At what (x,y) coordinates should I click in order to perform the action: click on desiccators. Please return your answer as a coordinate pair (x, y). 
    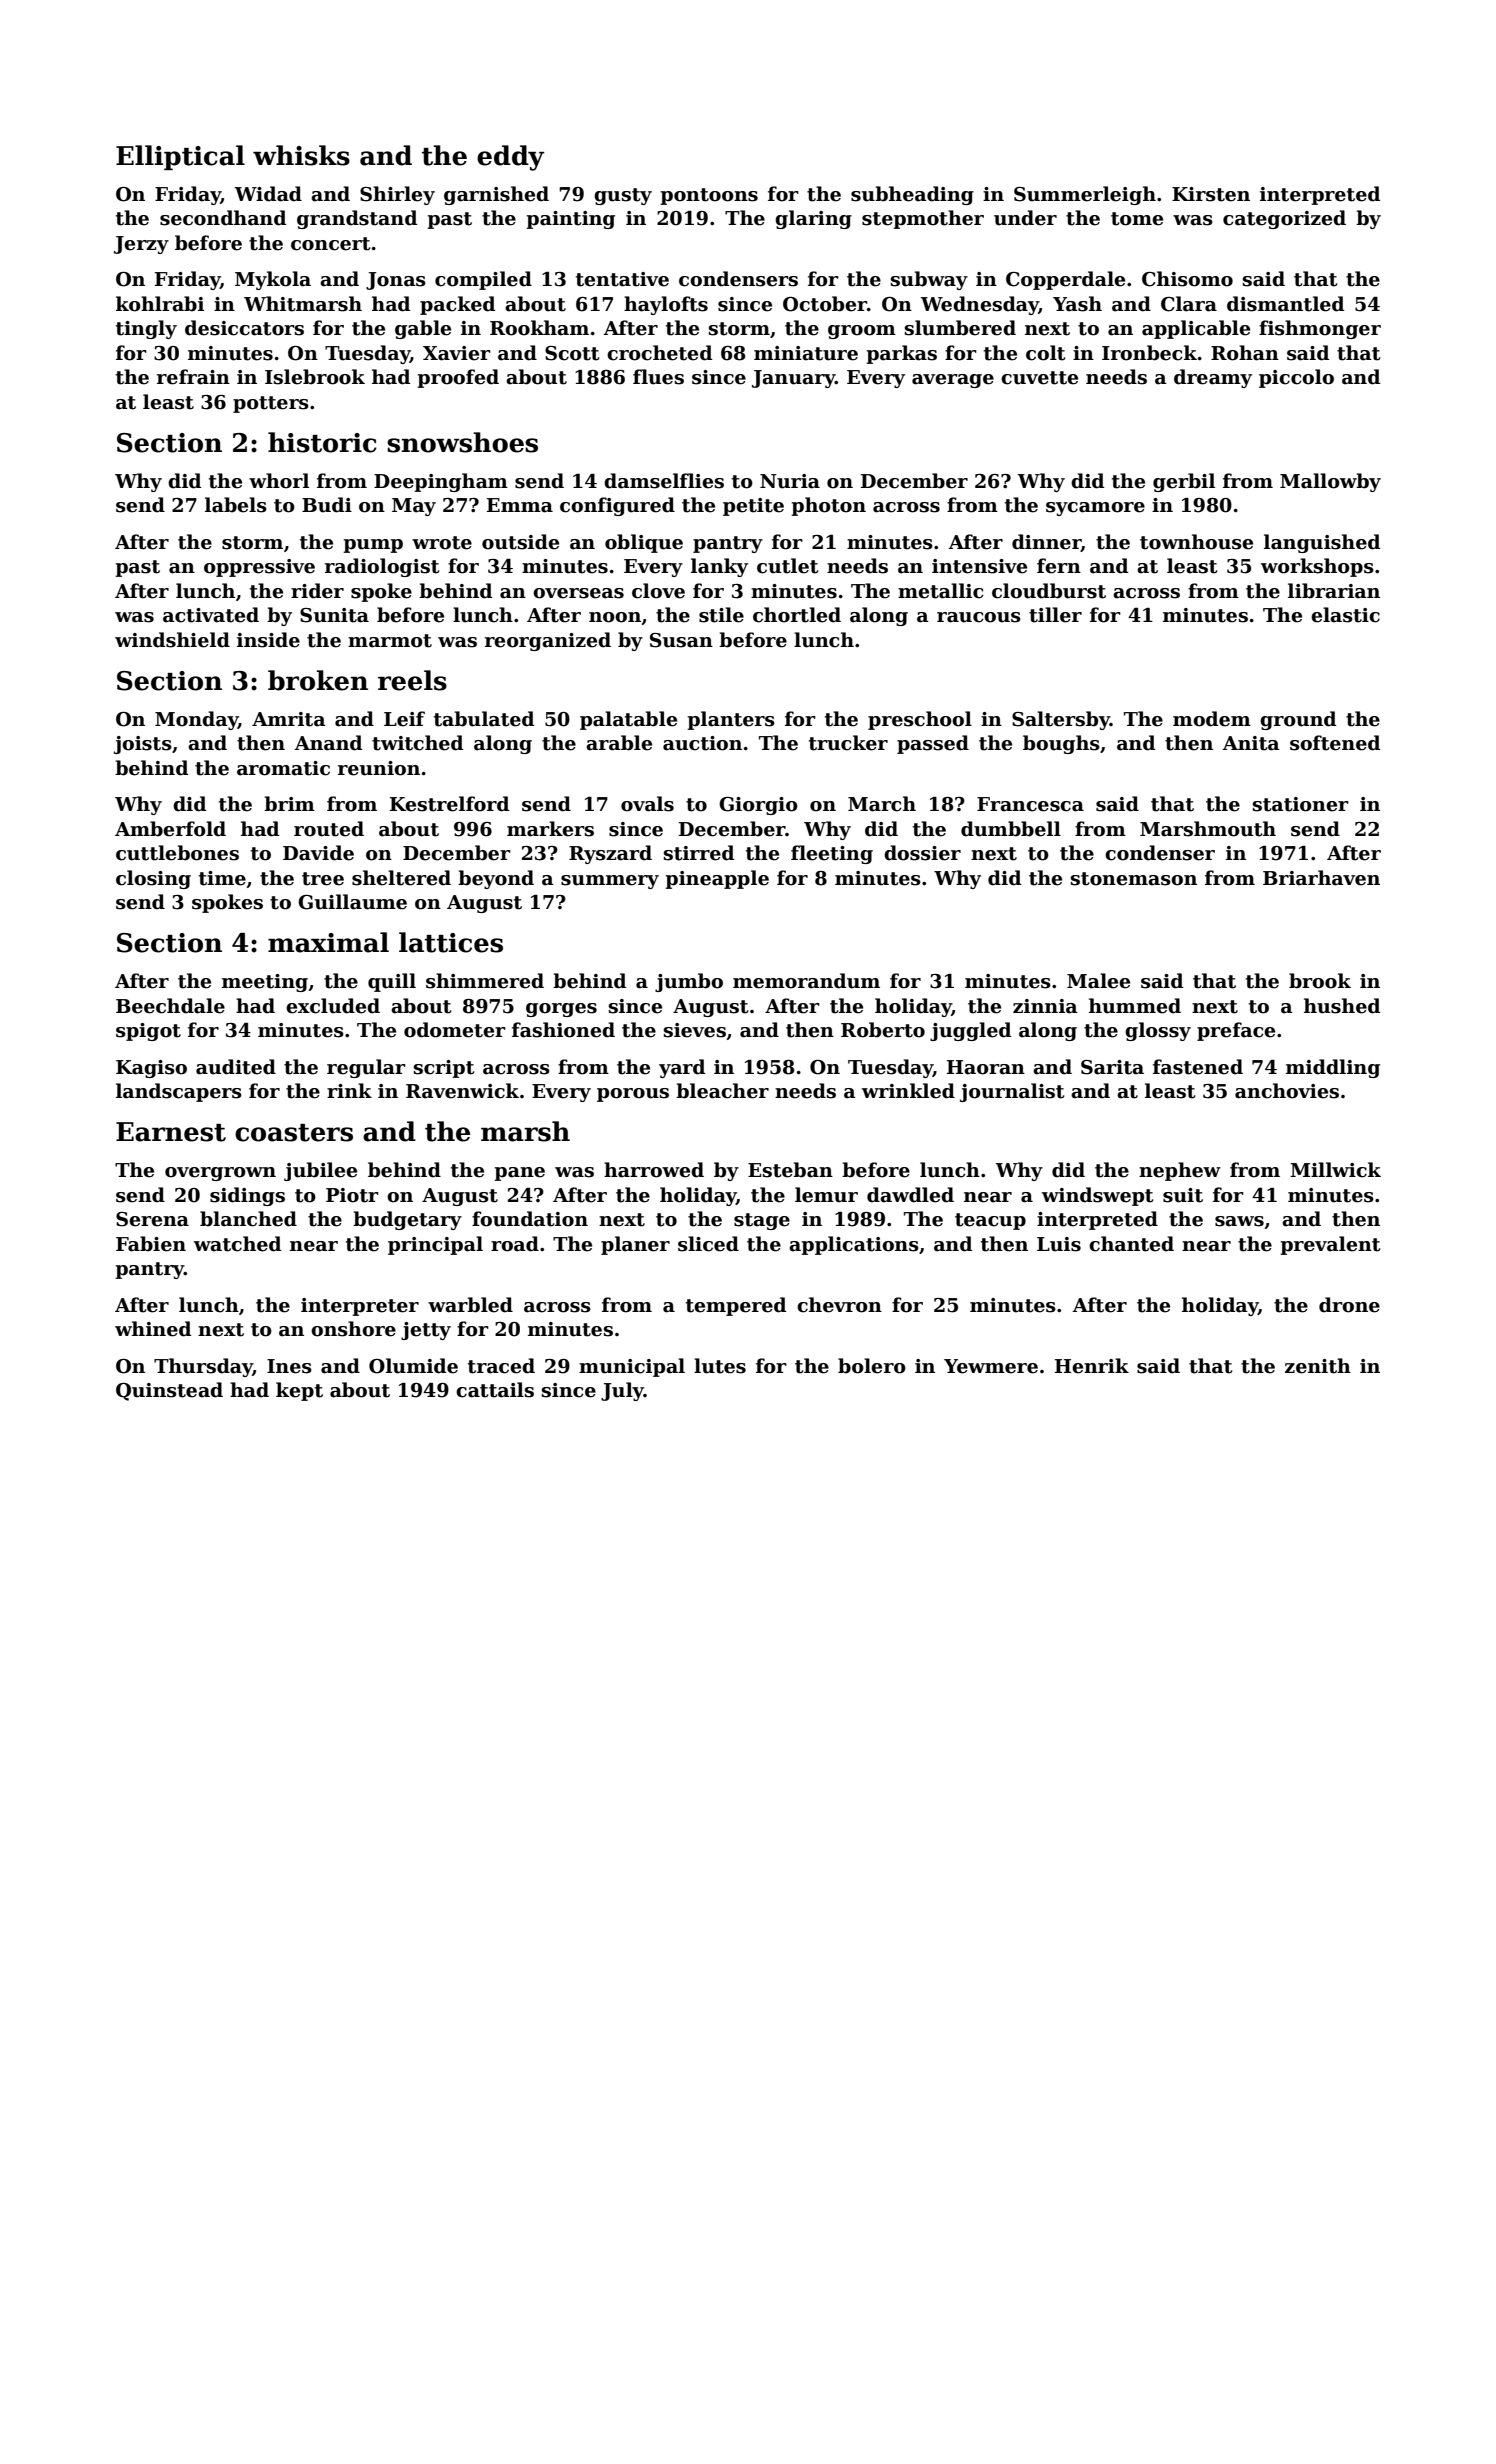
    Looking at the image, I should click on (244, 328).
